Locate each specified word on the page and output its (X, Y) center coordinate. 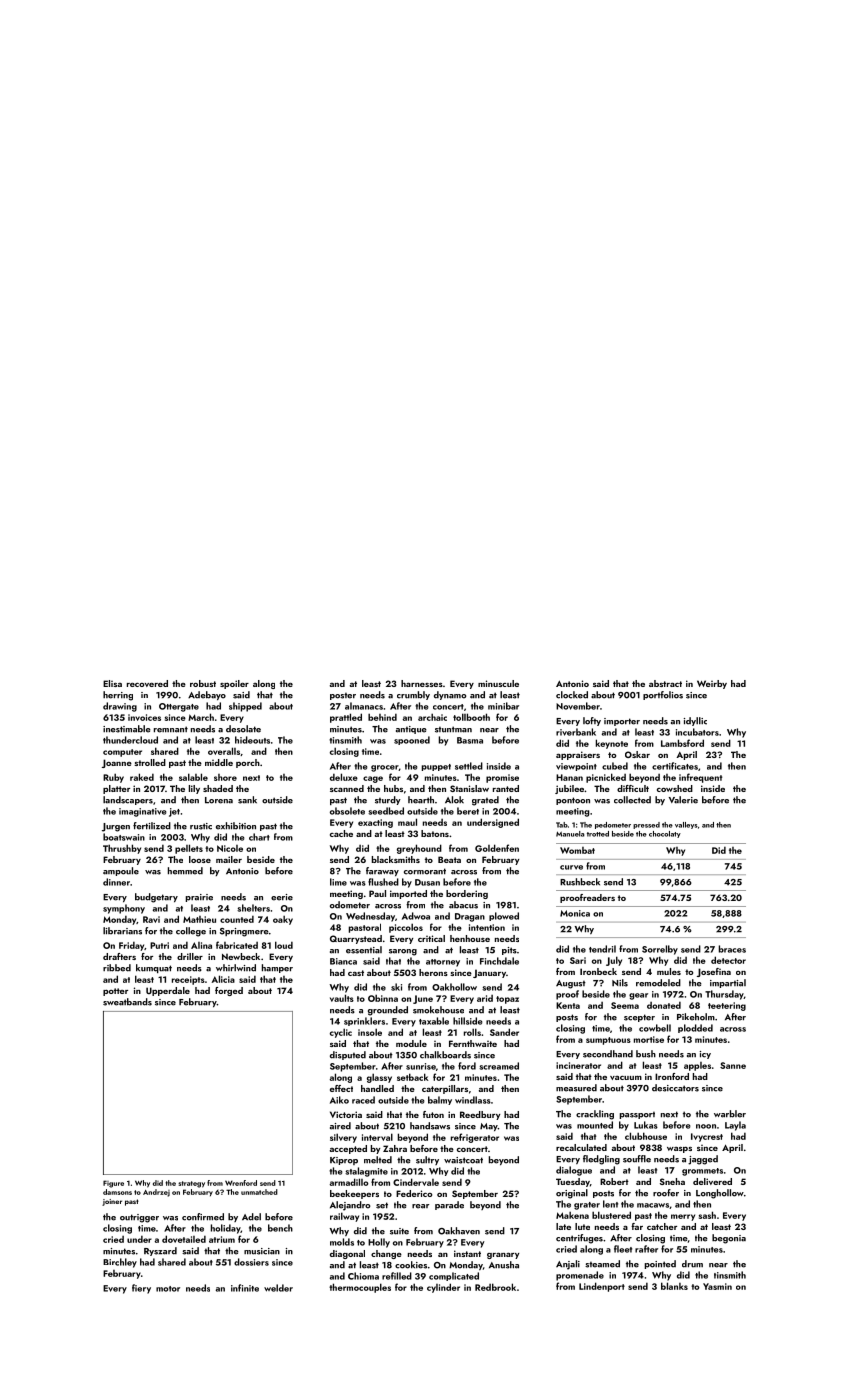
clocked (572, 695)
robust (203, 683)
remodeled (658, 983)
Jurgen (116, 827)
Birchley (120, 1263)
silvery (343, 1138)
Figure (113, 1184)
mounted (595, 1125)
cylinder (443, 1288)
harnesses (422, 683)
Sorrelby (660, 950)
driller (190, 956)
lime (338, 882)
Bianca (343, 961)
